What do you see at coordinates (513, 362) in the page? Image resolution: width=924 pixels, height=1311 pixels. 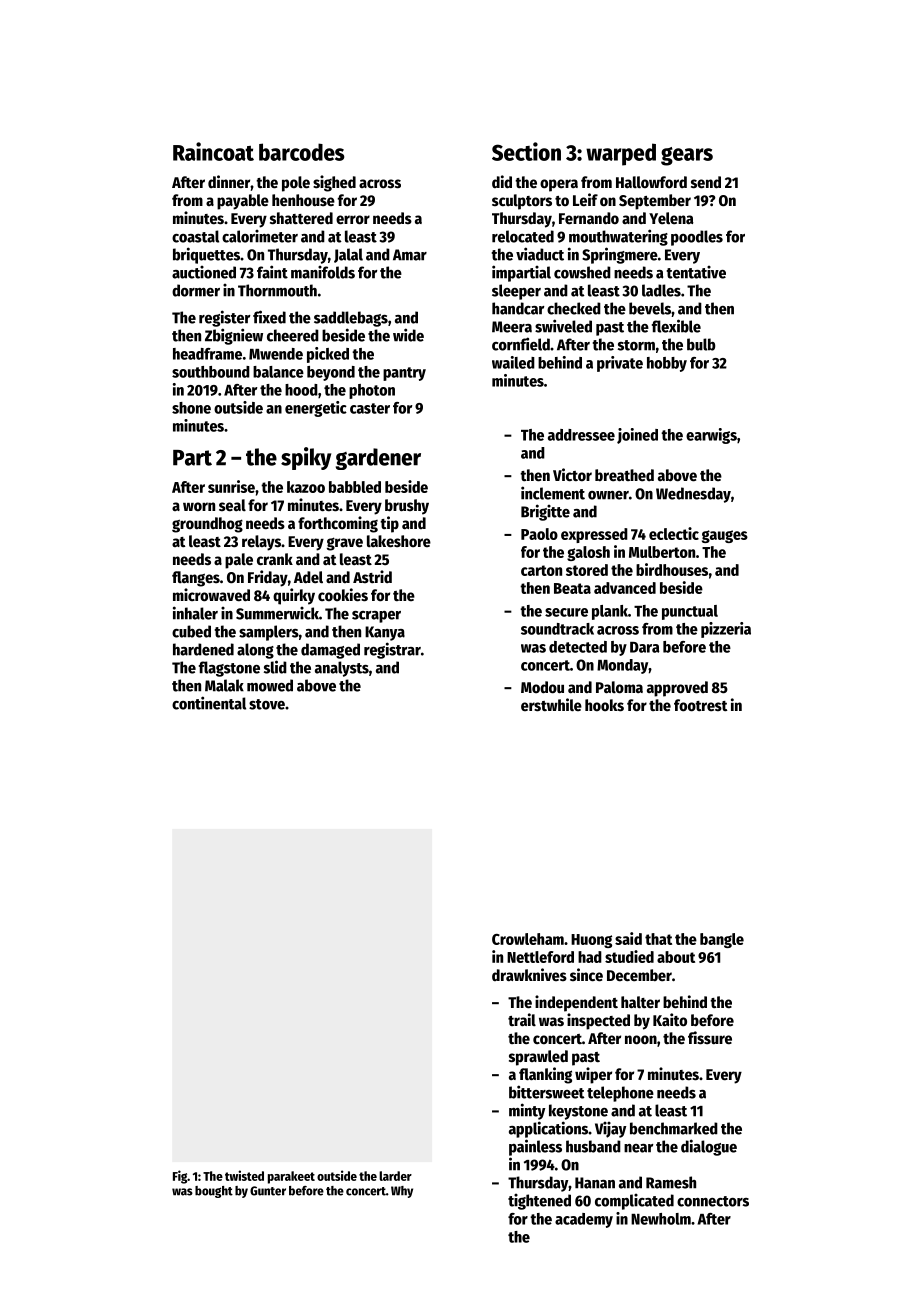 I see `wailed` at bounding box center [513, 362].
